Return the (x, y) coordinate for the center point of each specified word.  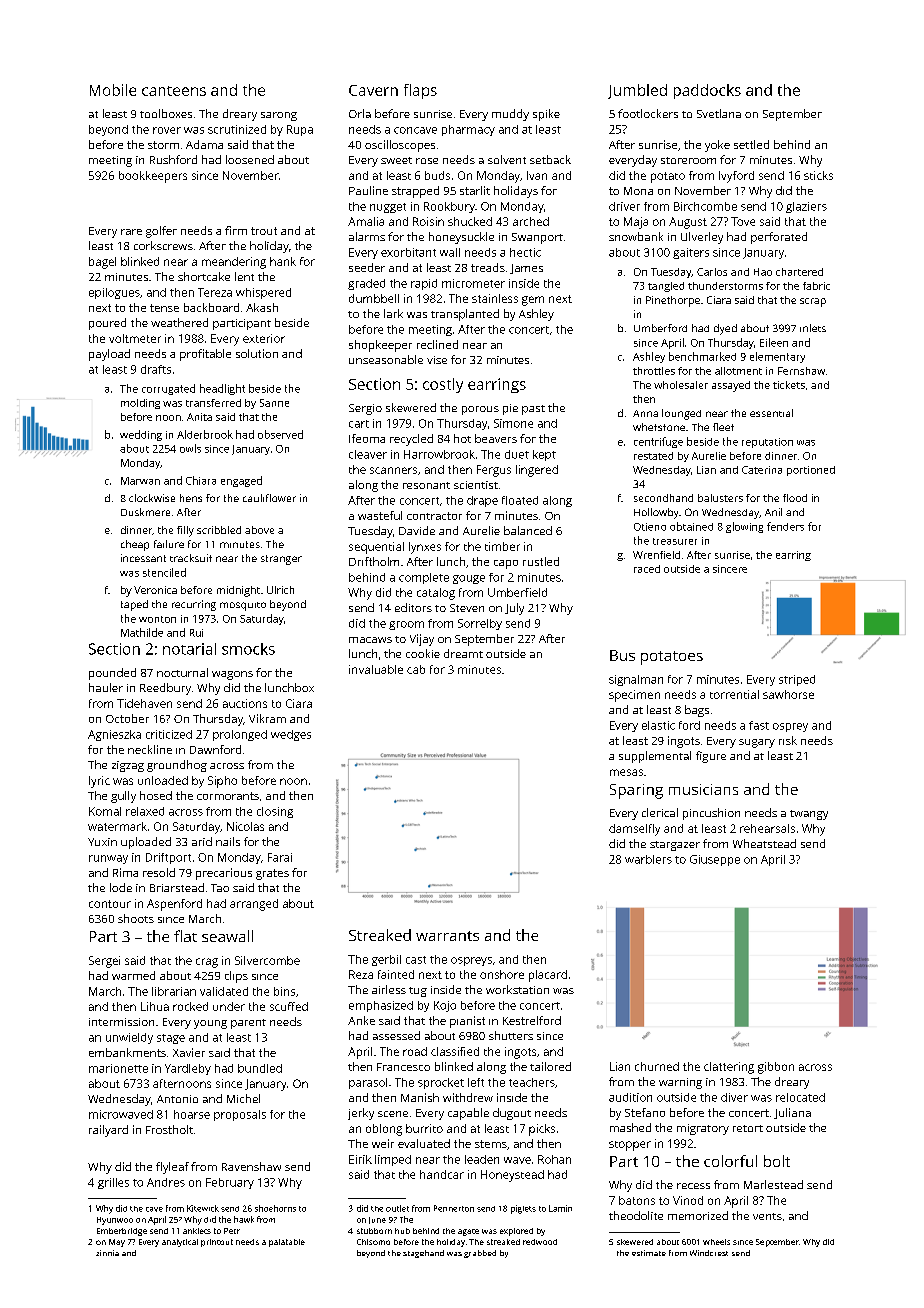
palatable (287, 1243)
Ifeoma (367, 438)
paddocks (707, 91)
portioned (811, 471)
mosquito (243, 606)
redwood (540, 1242)
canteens (174, 91)
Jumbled (637, 91)
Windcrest (709, 1253)
